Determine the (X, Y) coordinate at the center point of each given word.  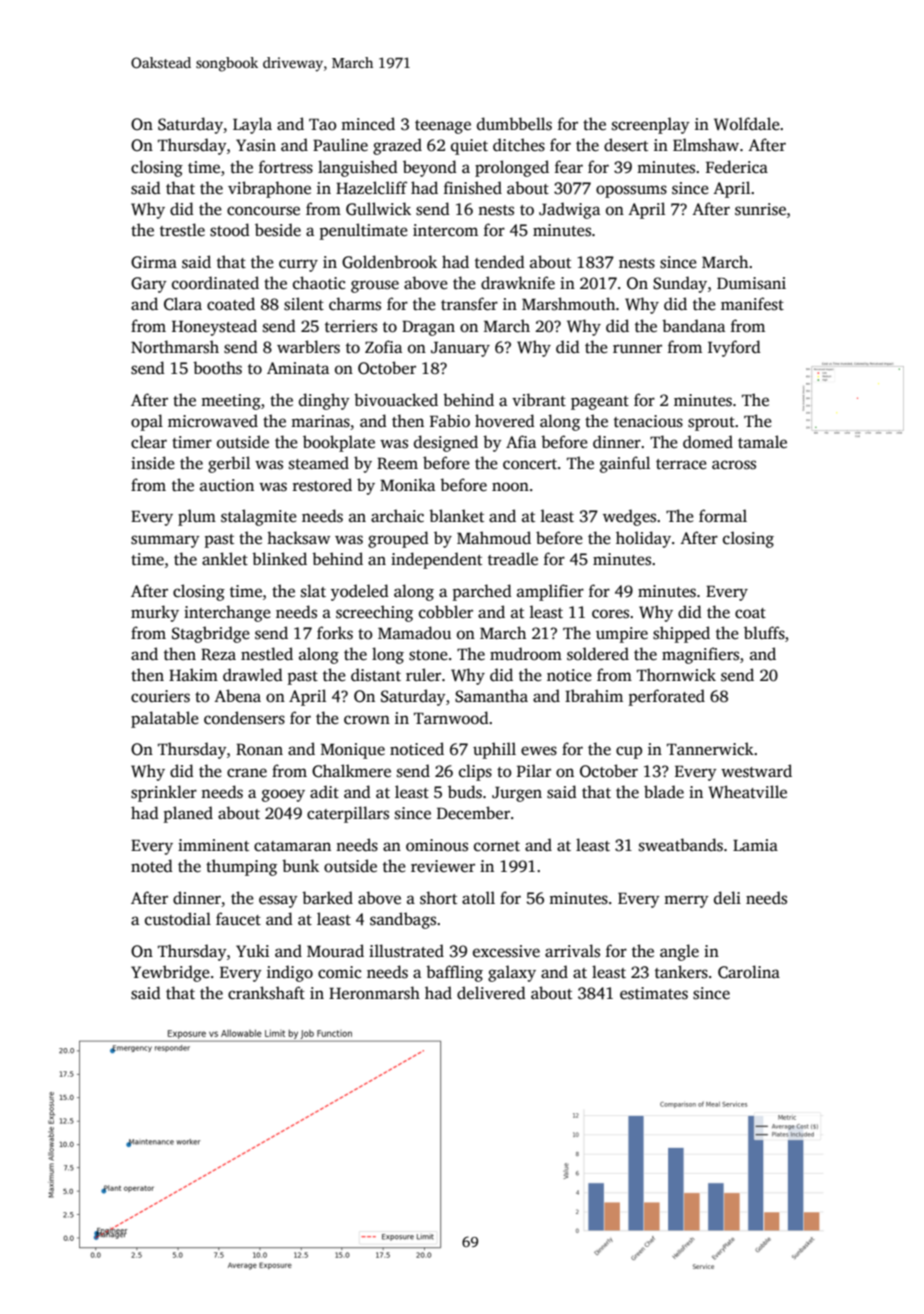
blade (664, 792)
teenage (443, 127)
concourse (263, 211)
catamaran (292, 846)
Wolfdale (747, 124)
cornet (497, 846)
